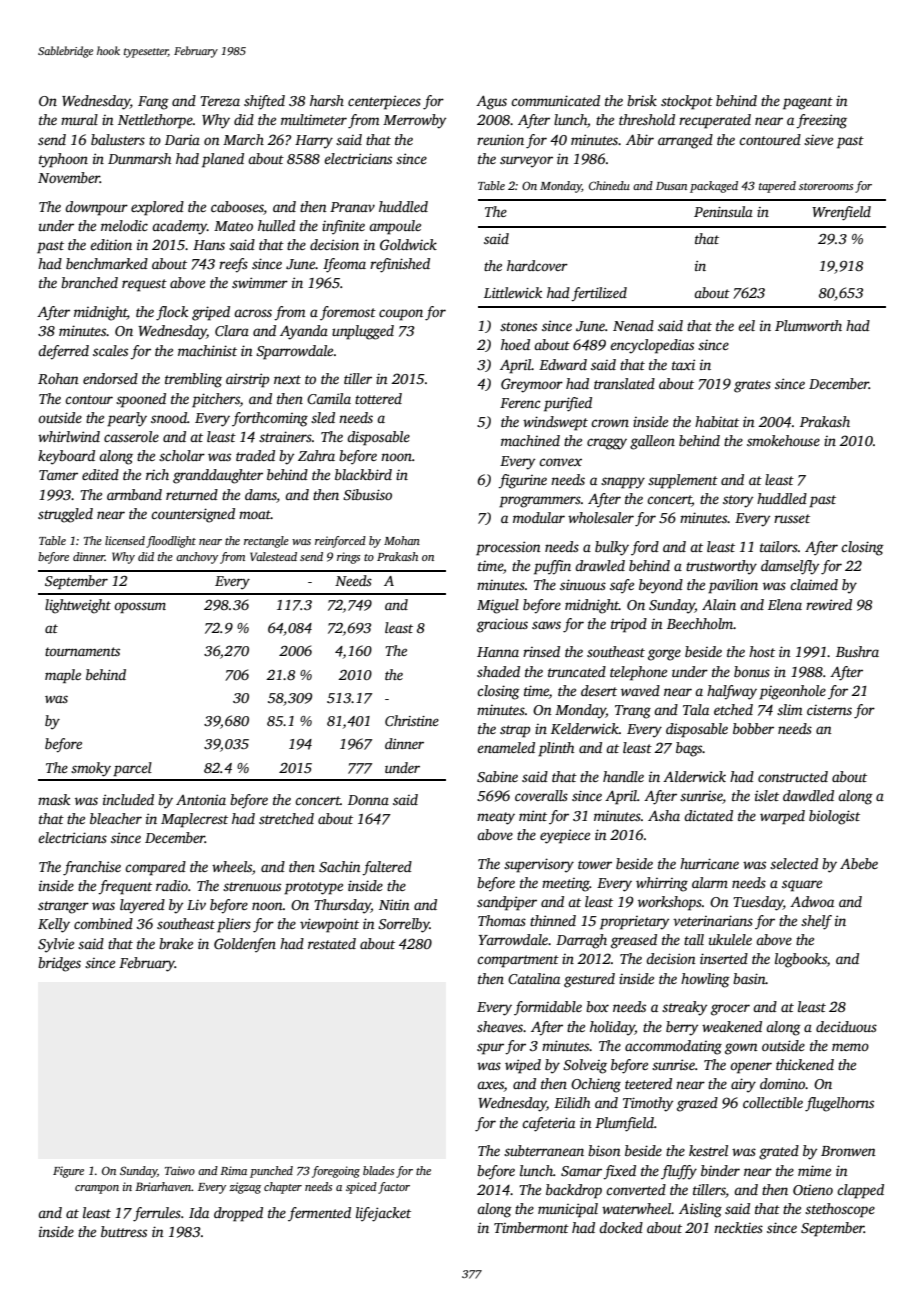 The height and width of the screenshot is (1308, 924). Describe the element at coordinates (91, 769) in the screenshot. I see `smoky` at that location.
